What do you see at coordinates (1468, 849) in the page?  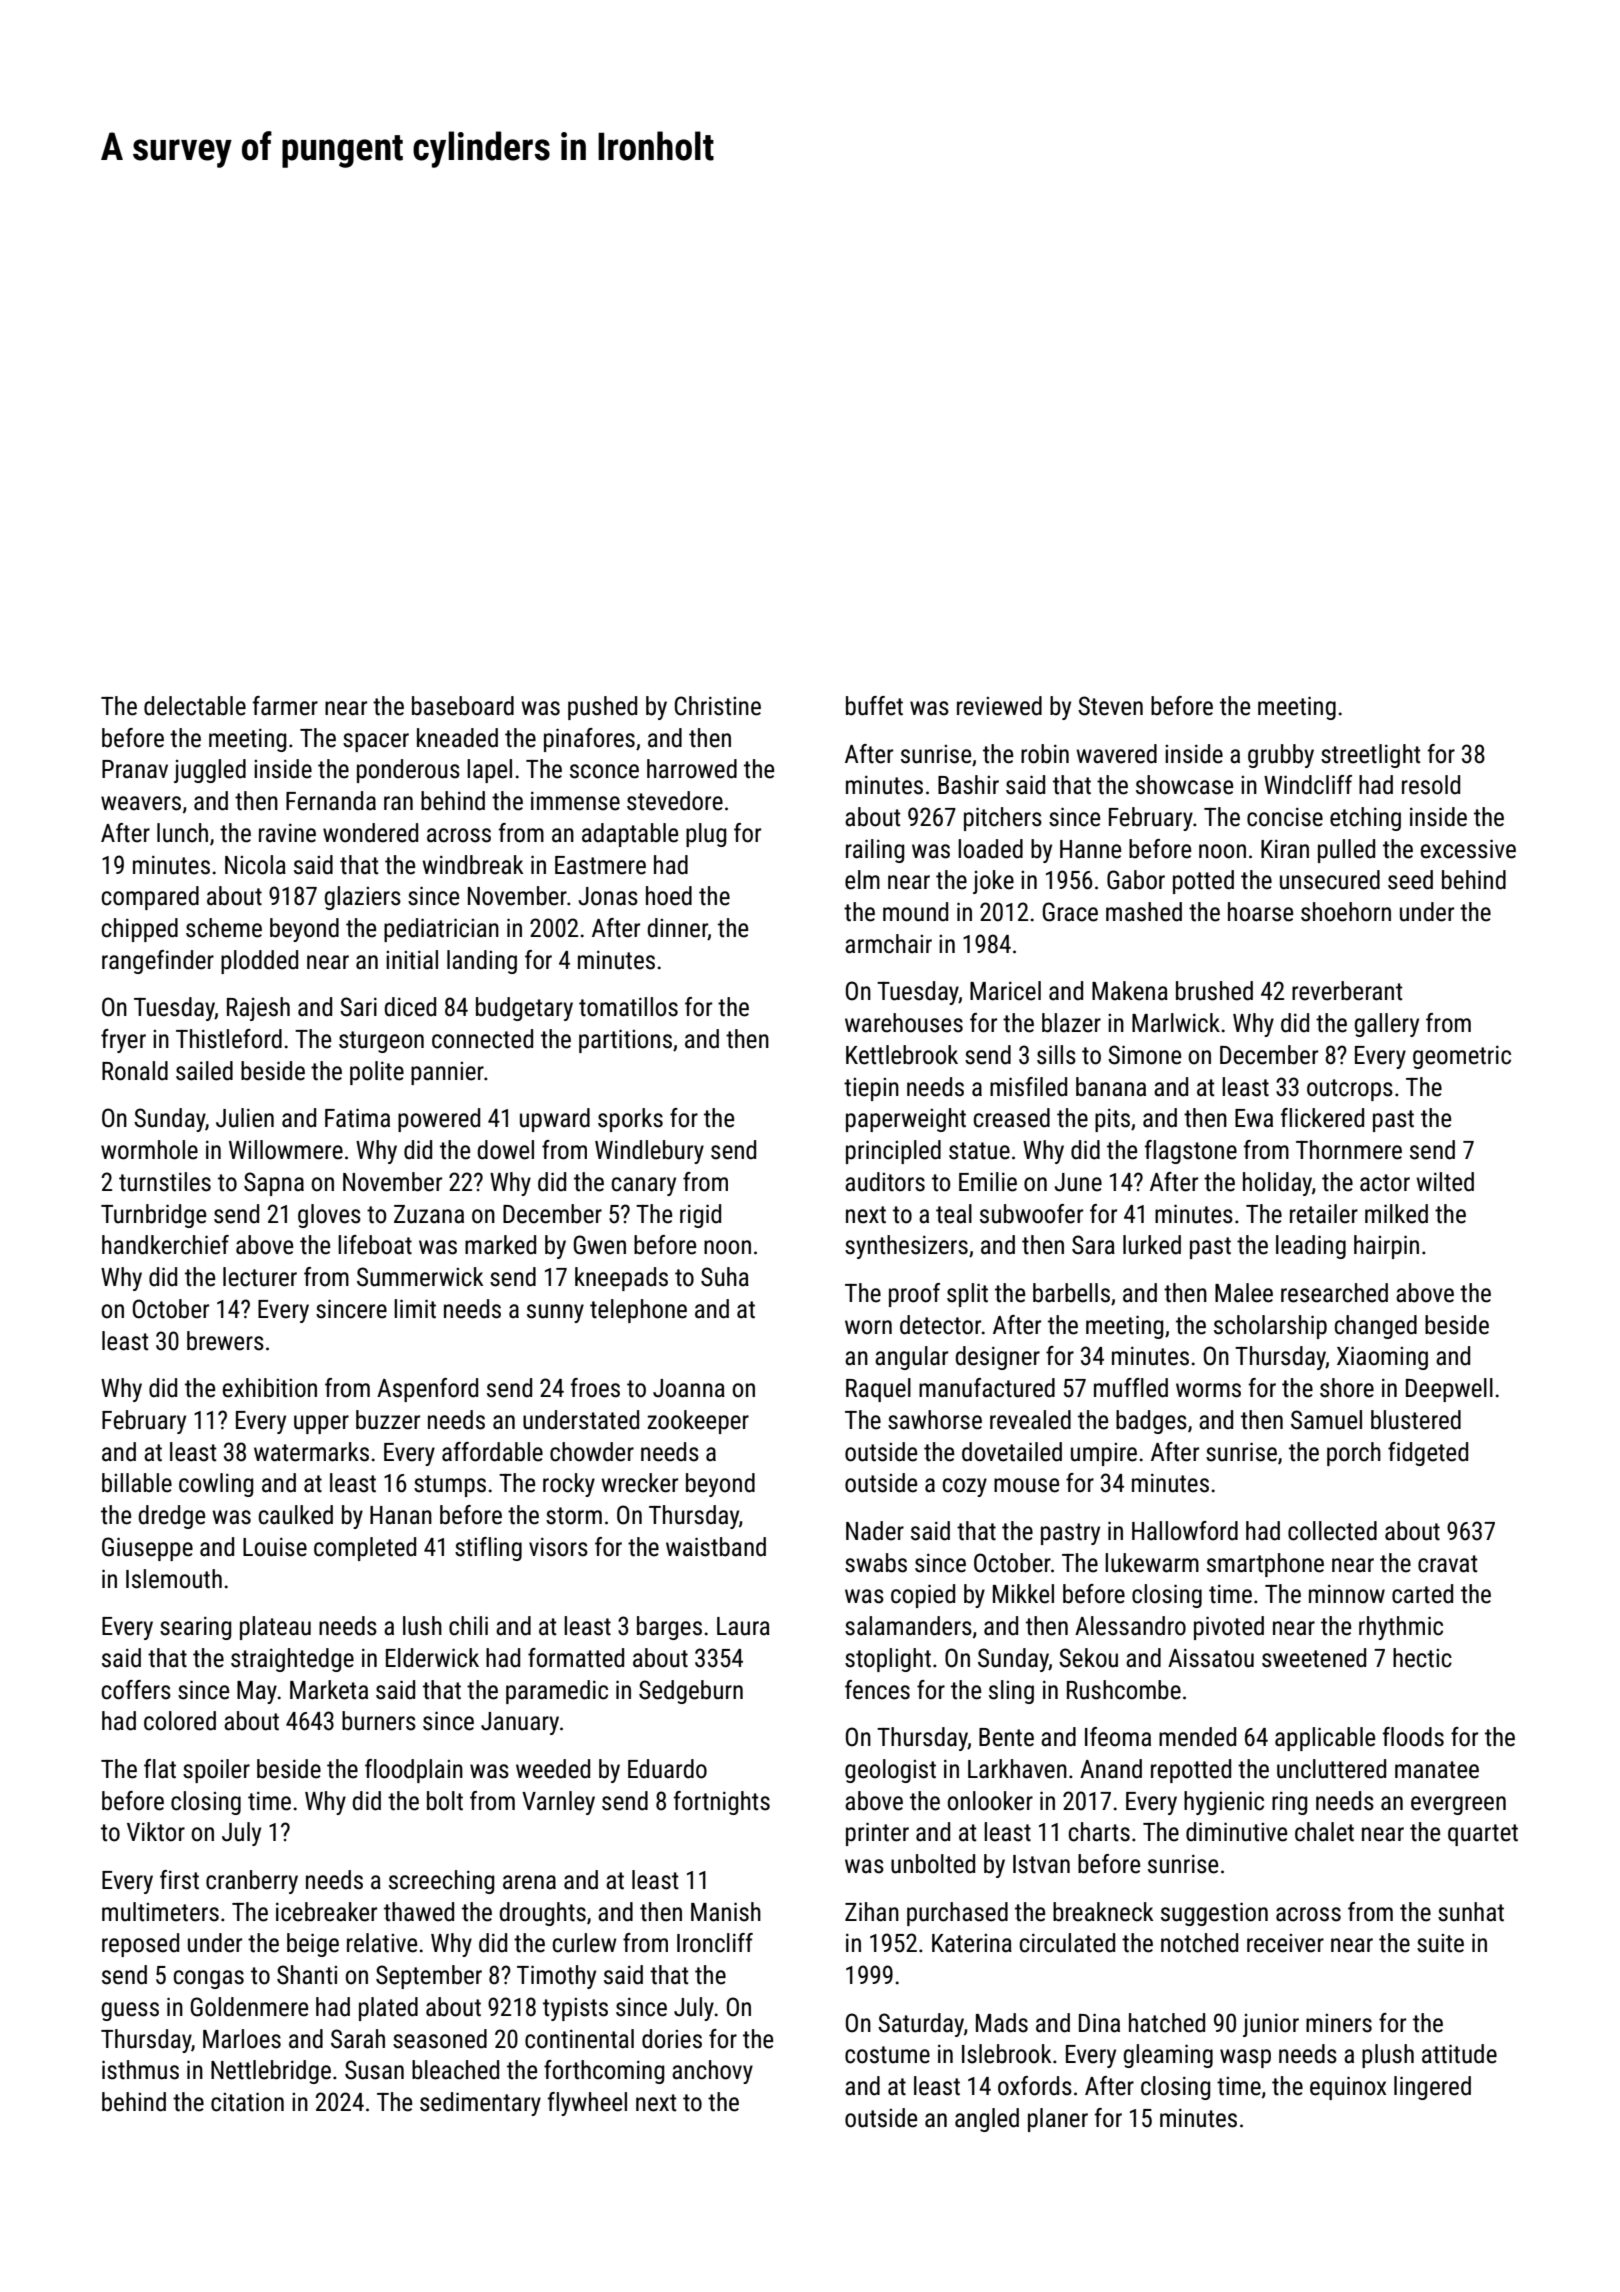 I see `excessive` at bounding box center [1468, 849].
